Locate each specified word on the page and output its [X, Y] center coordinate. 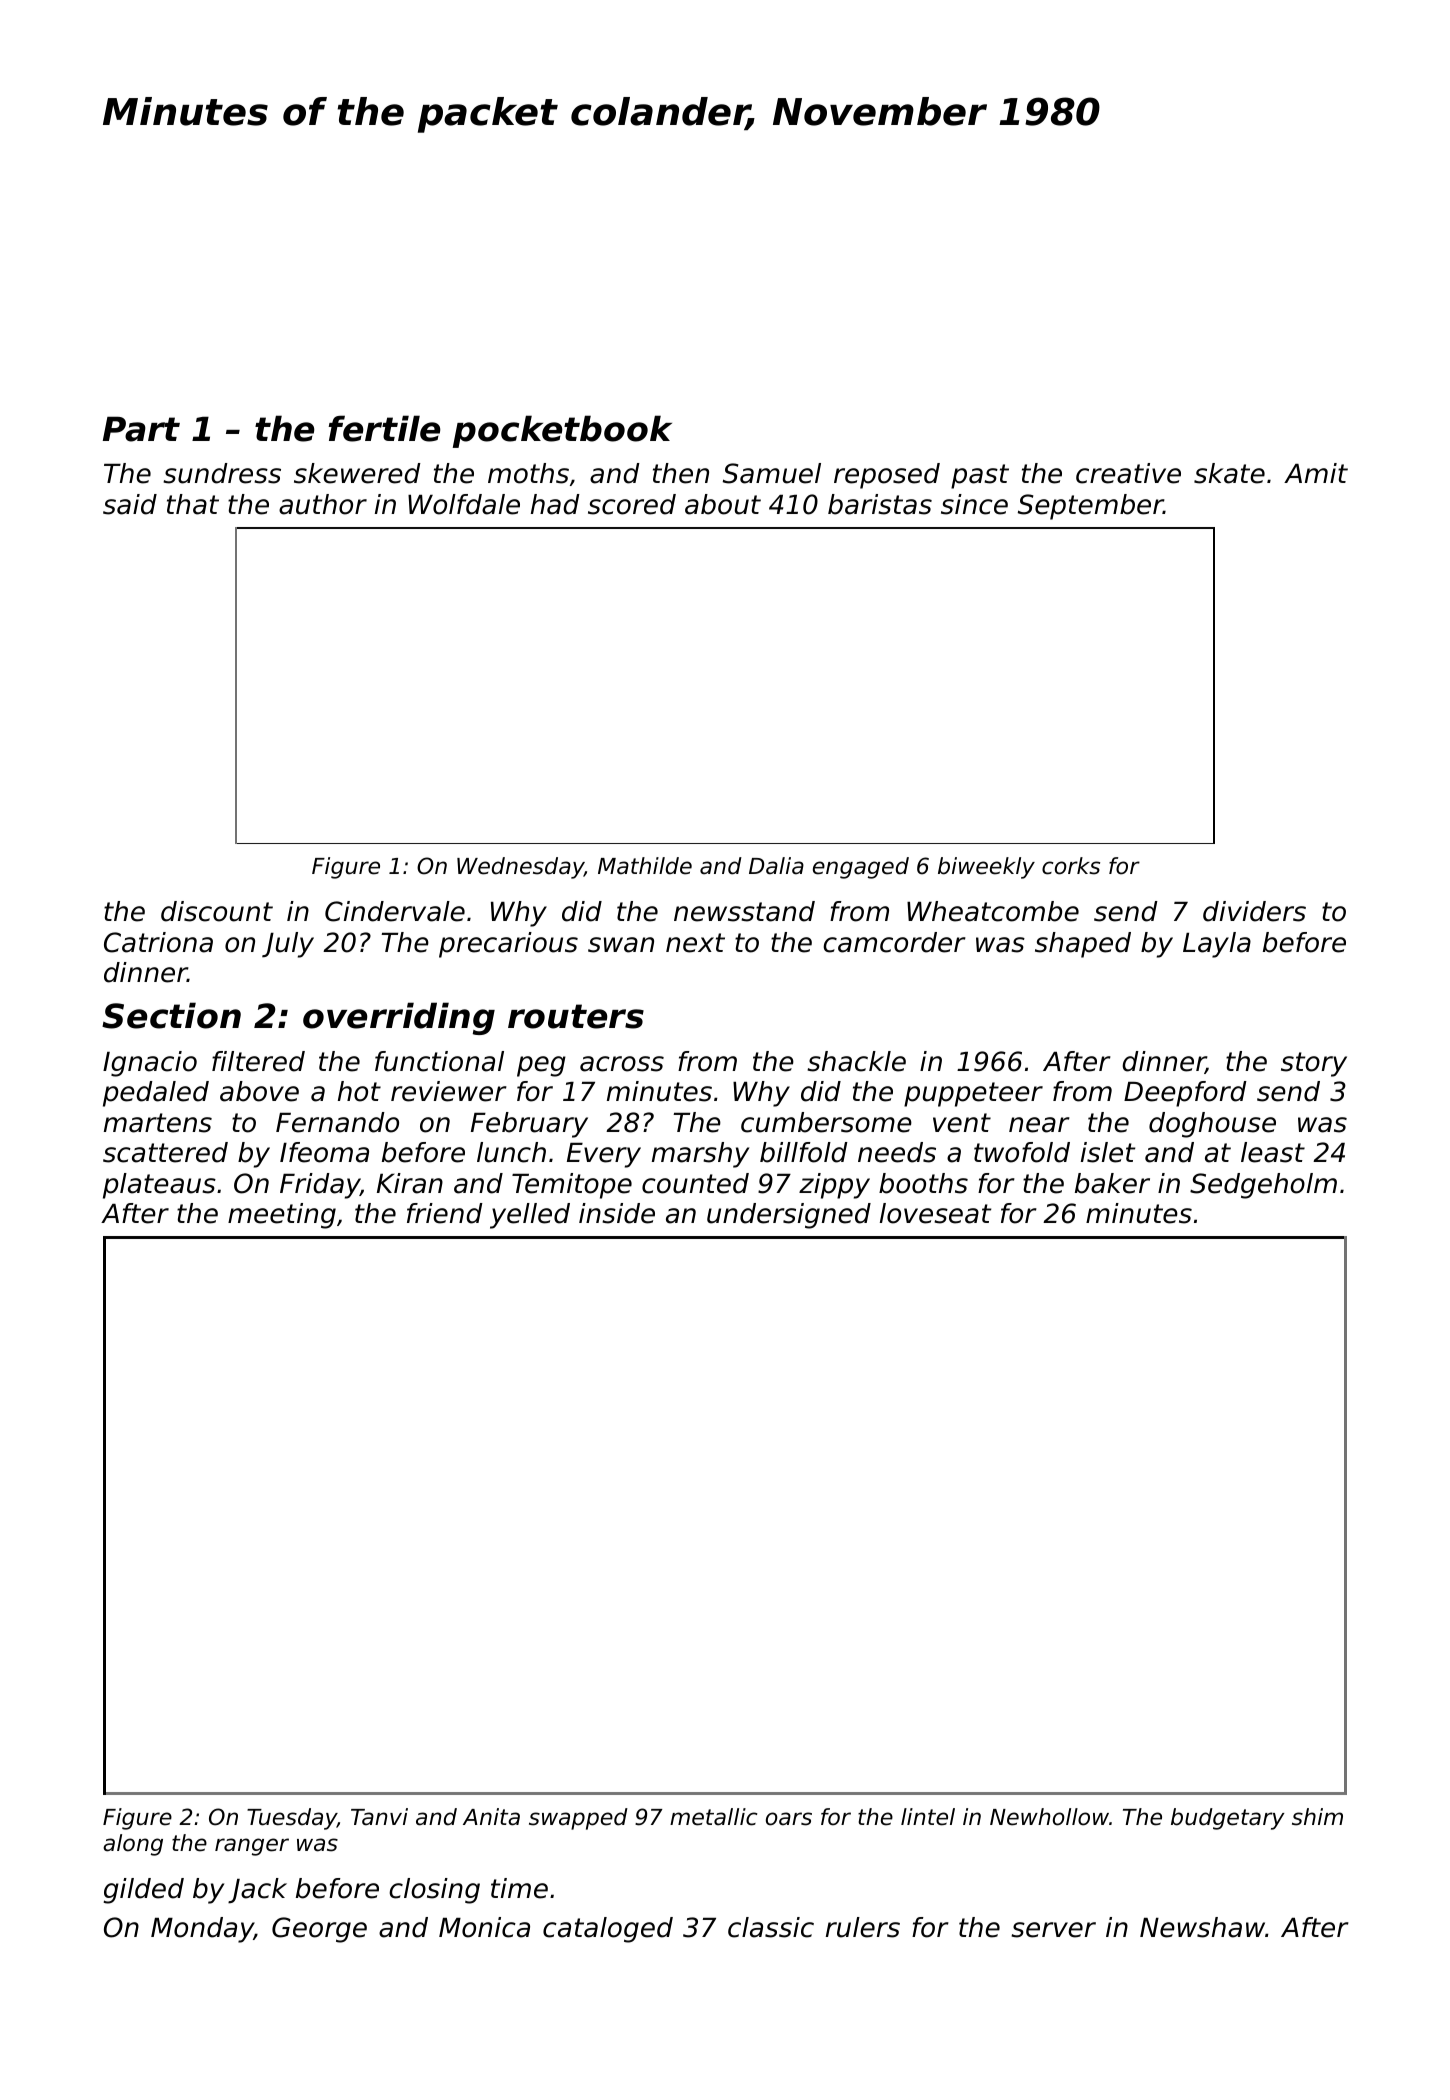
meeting [282, 1216]
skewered [357, 473]
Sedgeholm [1263, 1186]
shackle [856, 1061]
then [681, 473]
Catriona [158, 942]
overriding [399, 1018]
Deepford [1185, 1094]
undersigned [789, 1216]
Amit [1316, 473]
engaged [861, 868]
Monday [202, 1930]
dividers [1254, 911]
